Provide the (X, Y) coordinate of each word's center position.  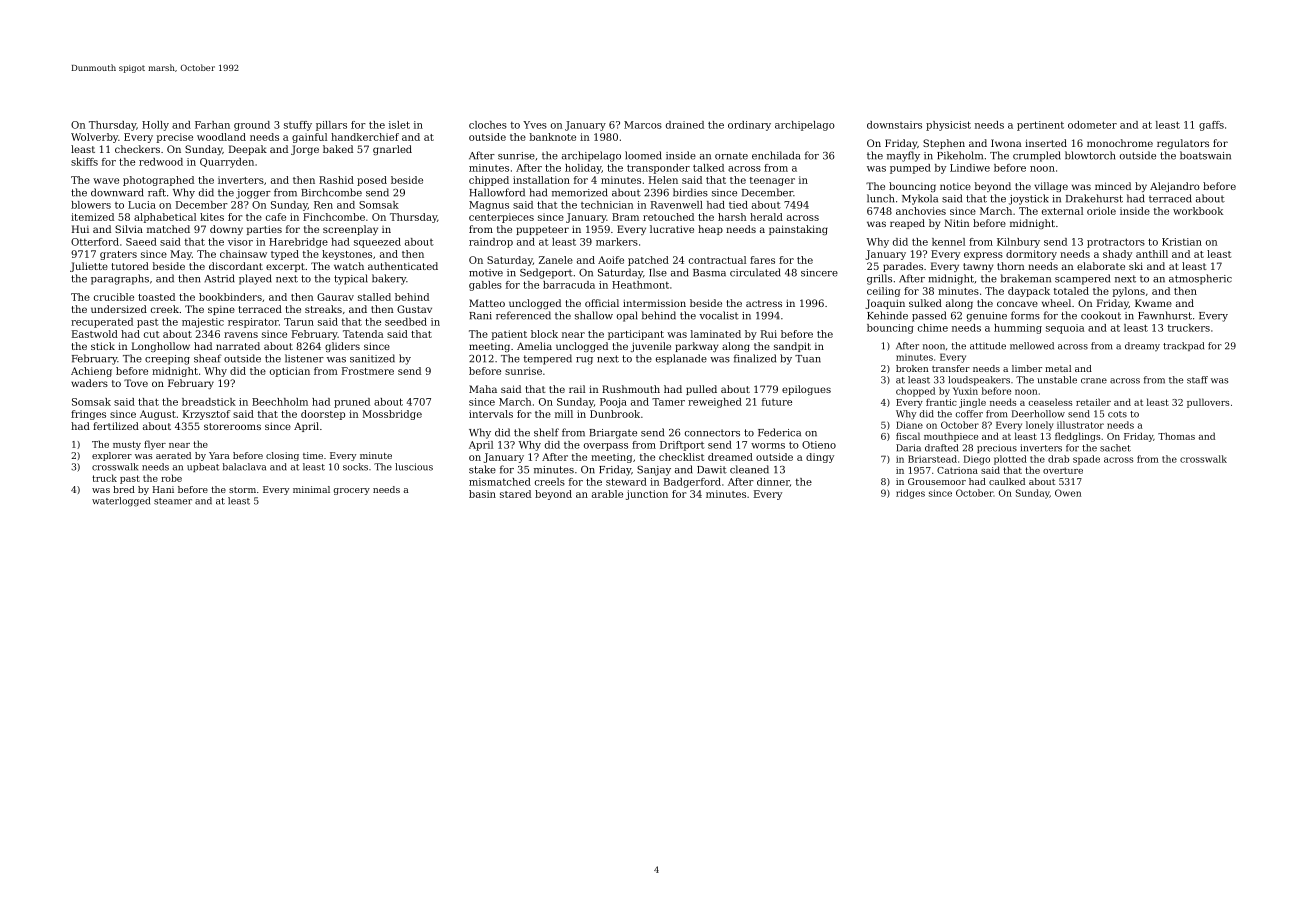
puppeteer (542, 230)
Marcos (643, 125)
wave (106, 181)
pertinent (1040, 126)
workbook (1198, 211)
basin (482, 494)
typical (351, 279)
